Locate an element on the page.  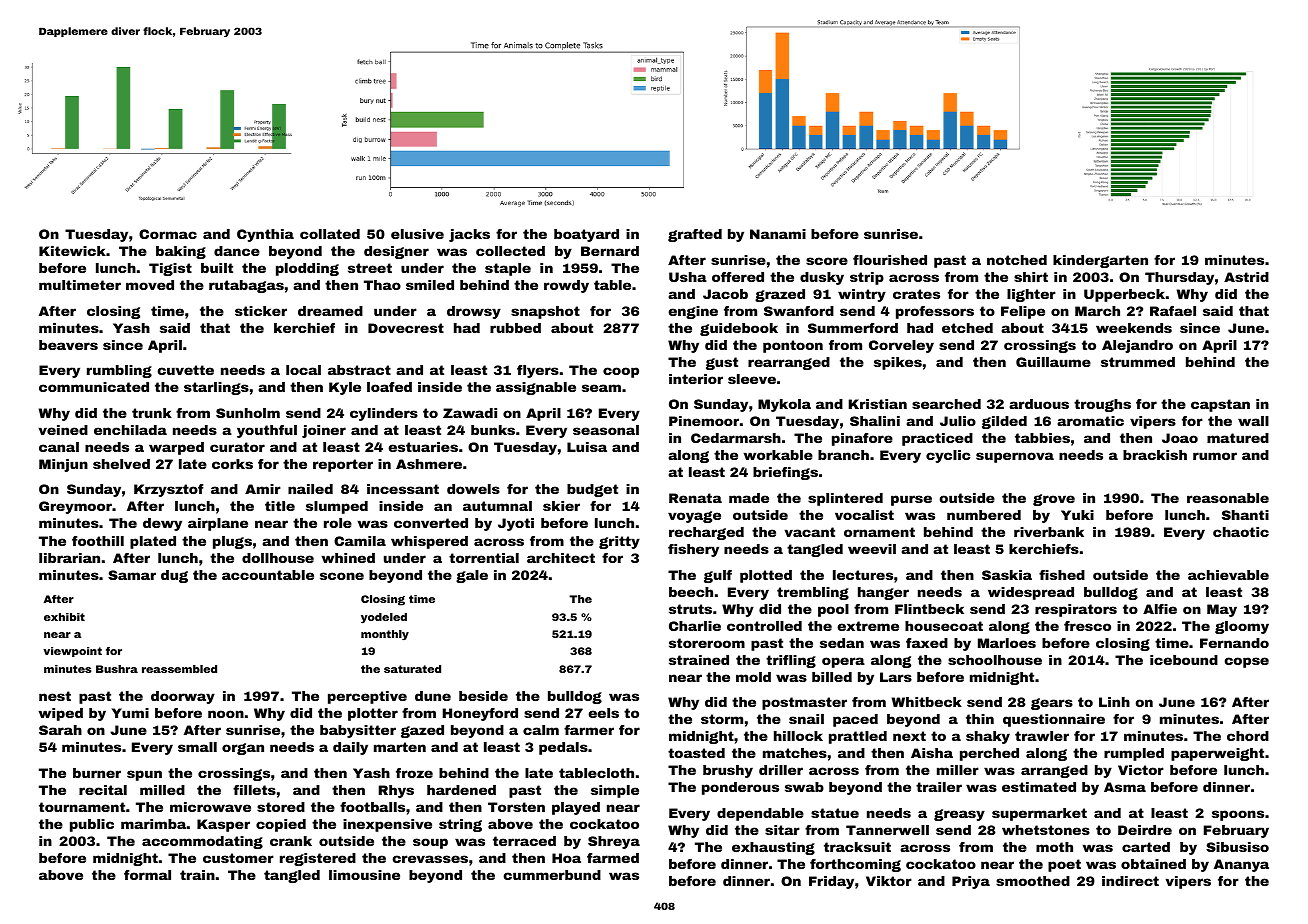
accommodating is located at coordinates (202, 842).
